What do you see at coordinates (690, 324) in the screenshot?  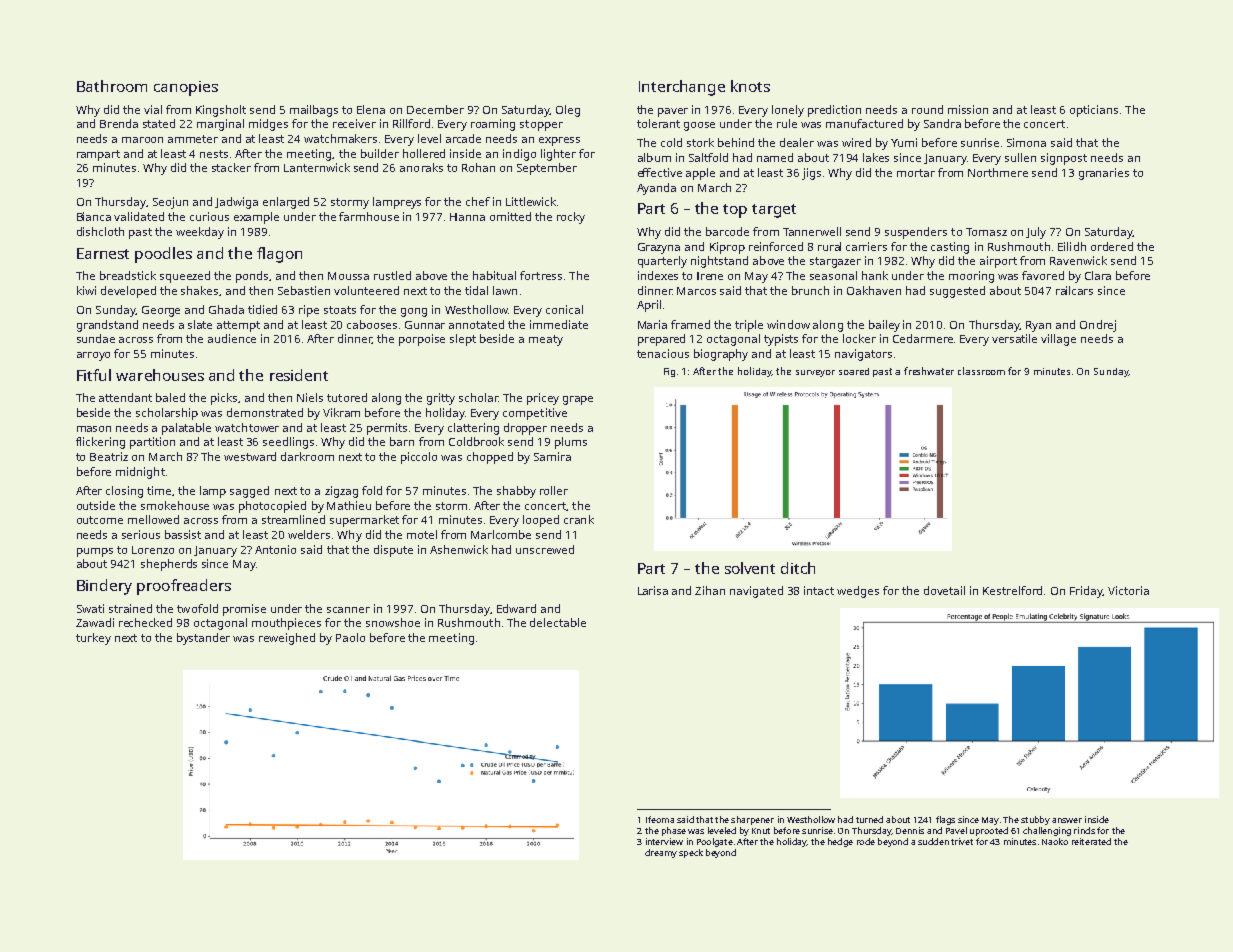 I see `framed` at bounding box center [690, 324].
